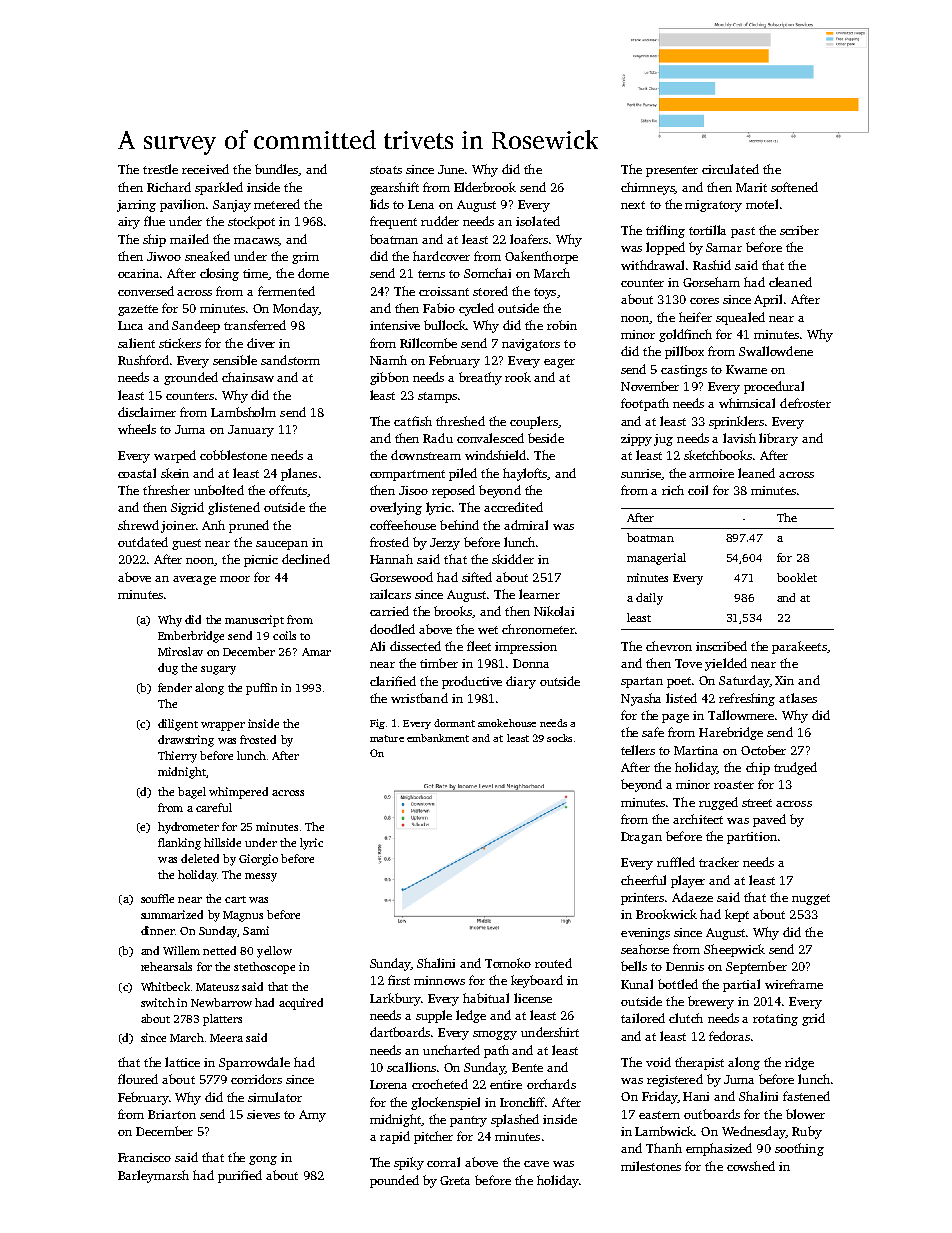 The image size is (952, 1233). Describe the element at coordinates (290, 360) in the screenshot. I see `sandstorm` at that location.
